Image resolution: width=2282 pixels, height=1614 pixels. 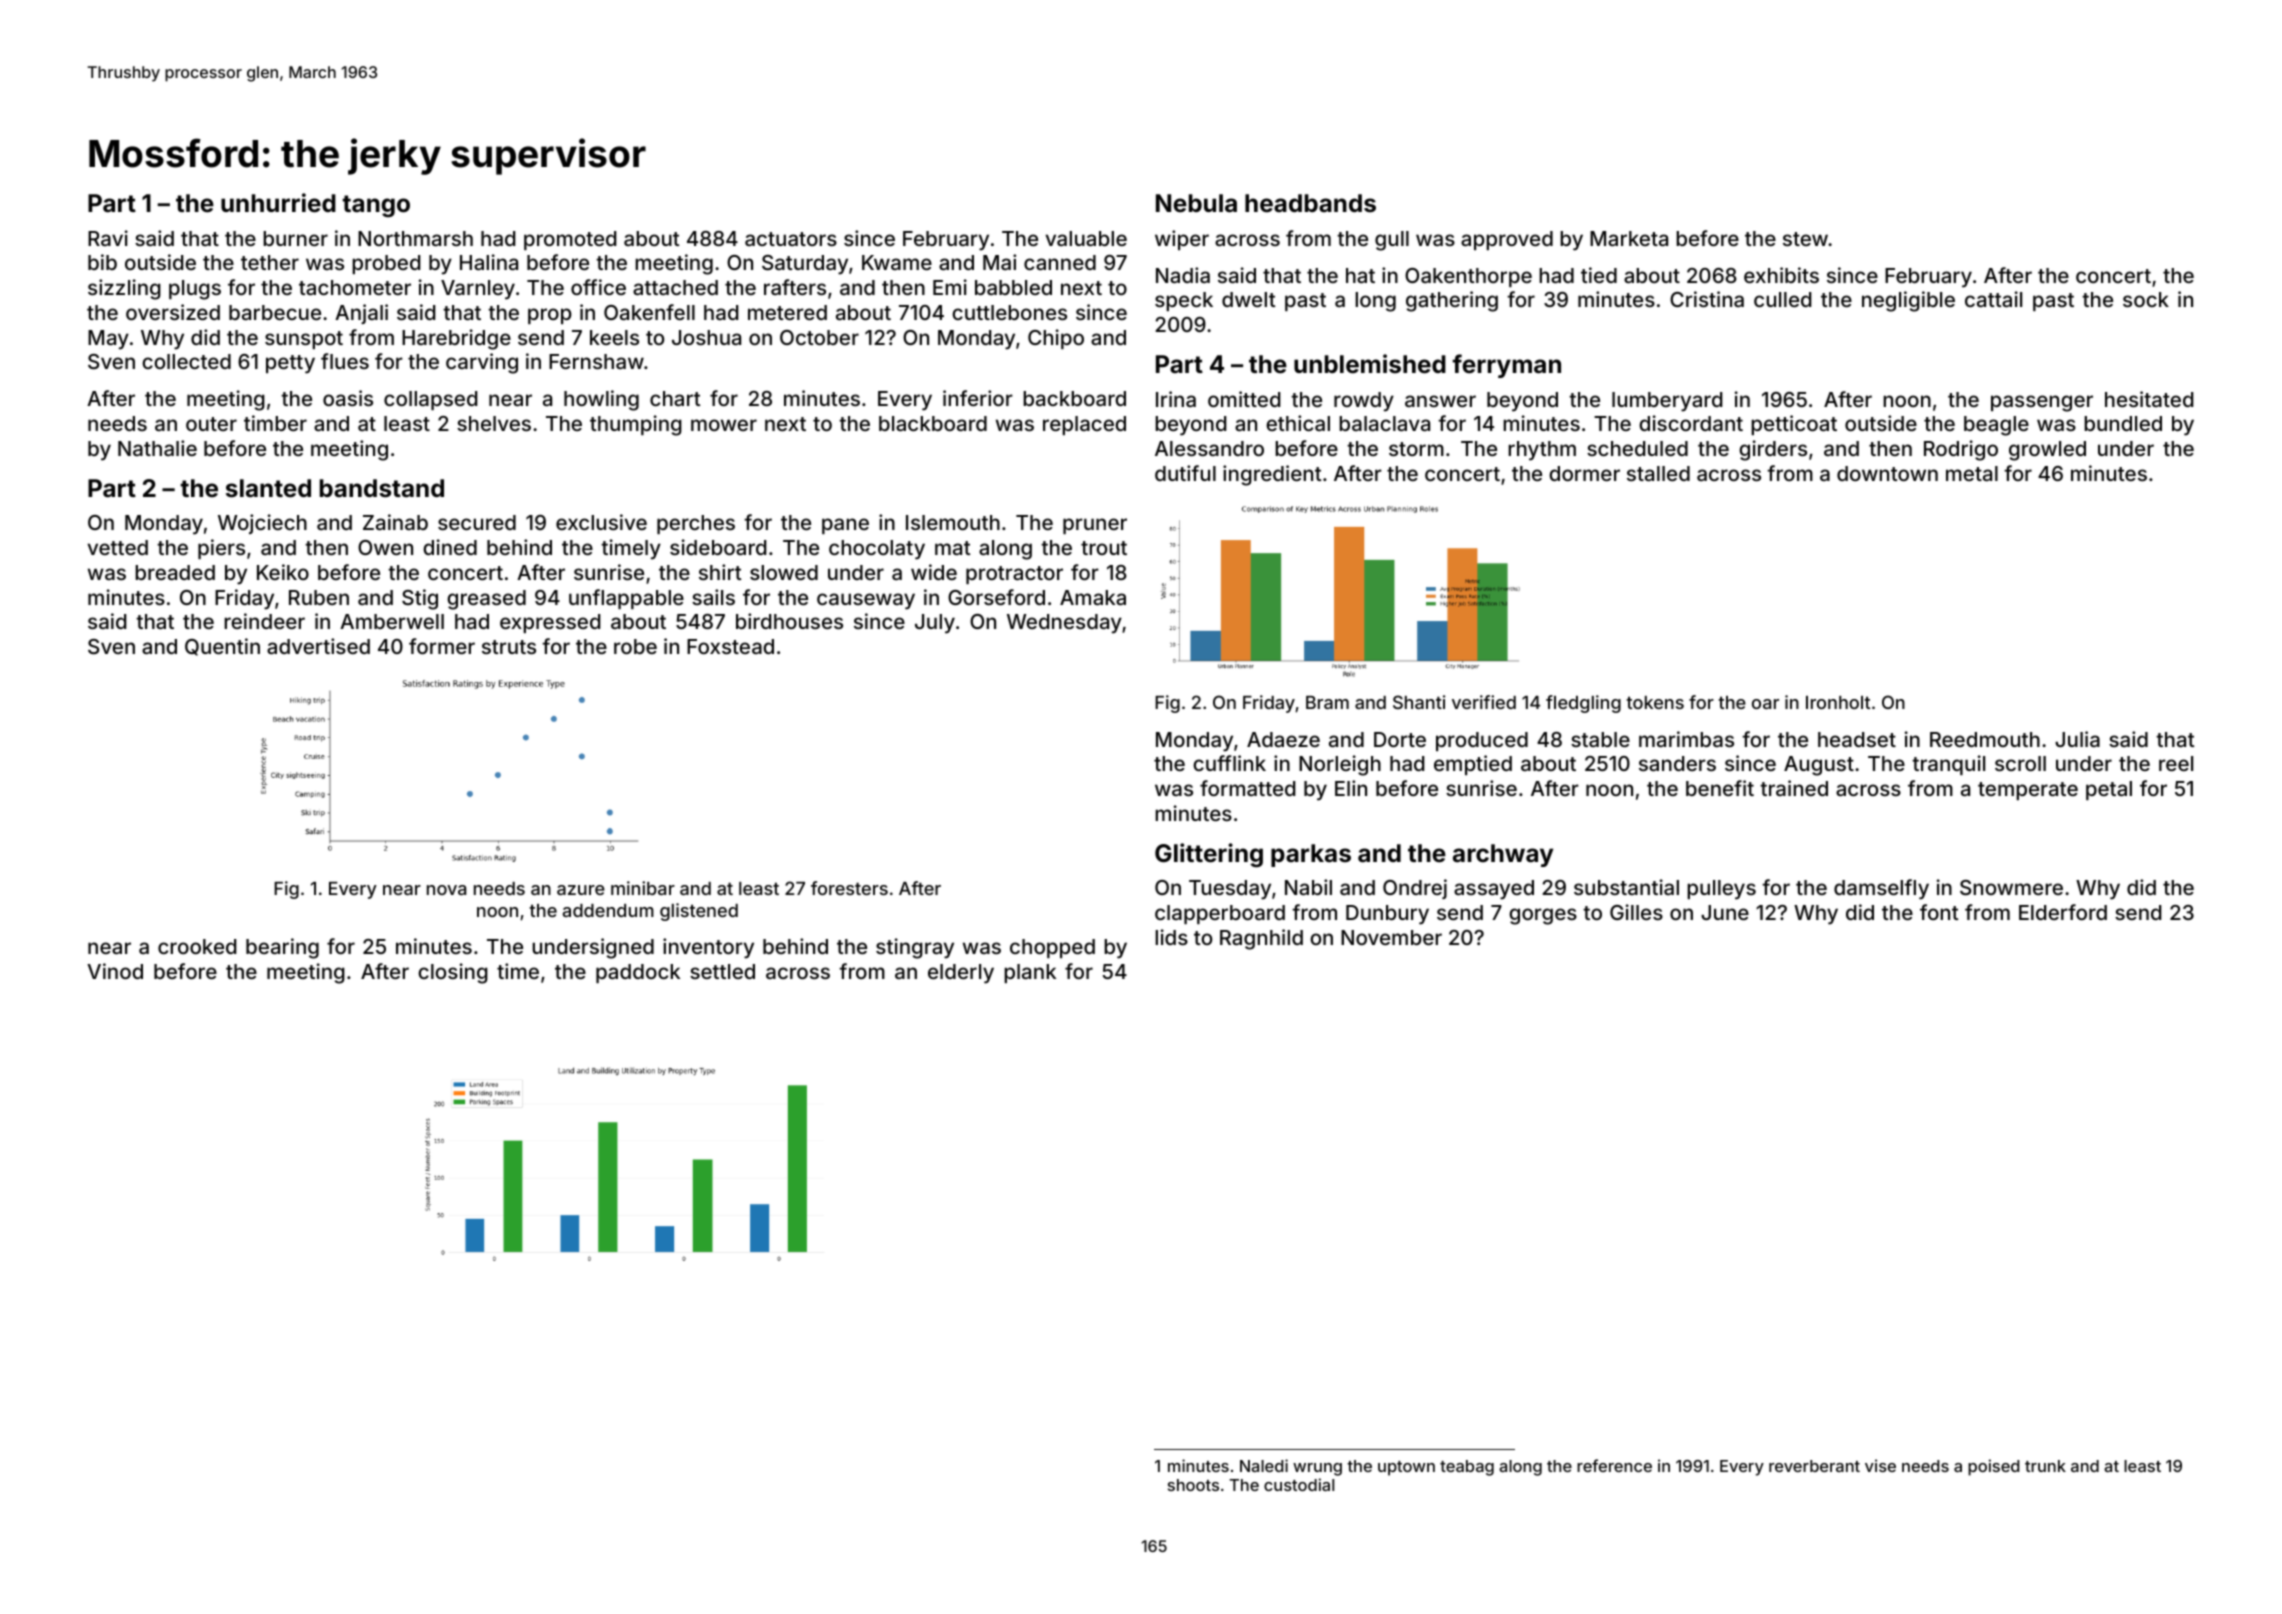 What do you see at coordinates (1838, 702) in the screenshot?
I see `Ironholt` at bounding box center [1838, 702].
